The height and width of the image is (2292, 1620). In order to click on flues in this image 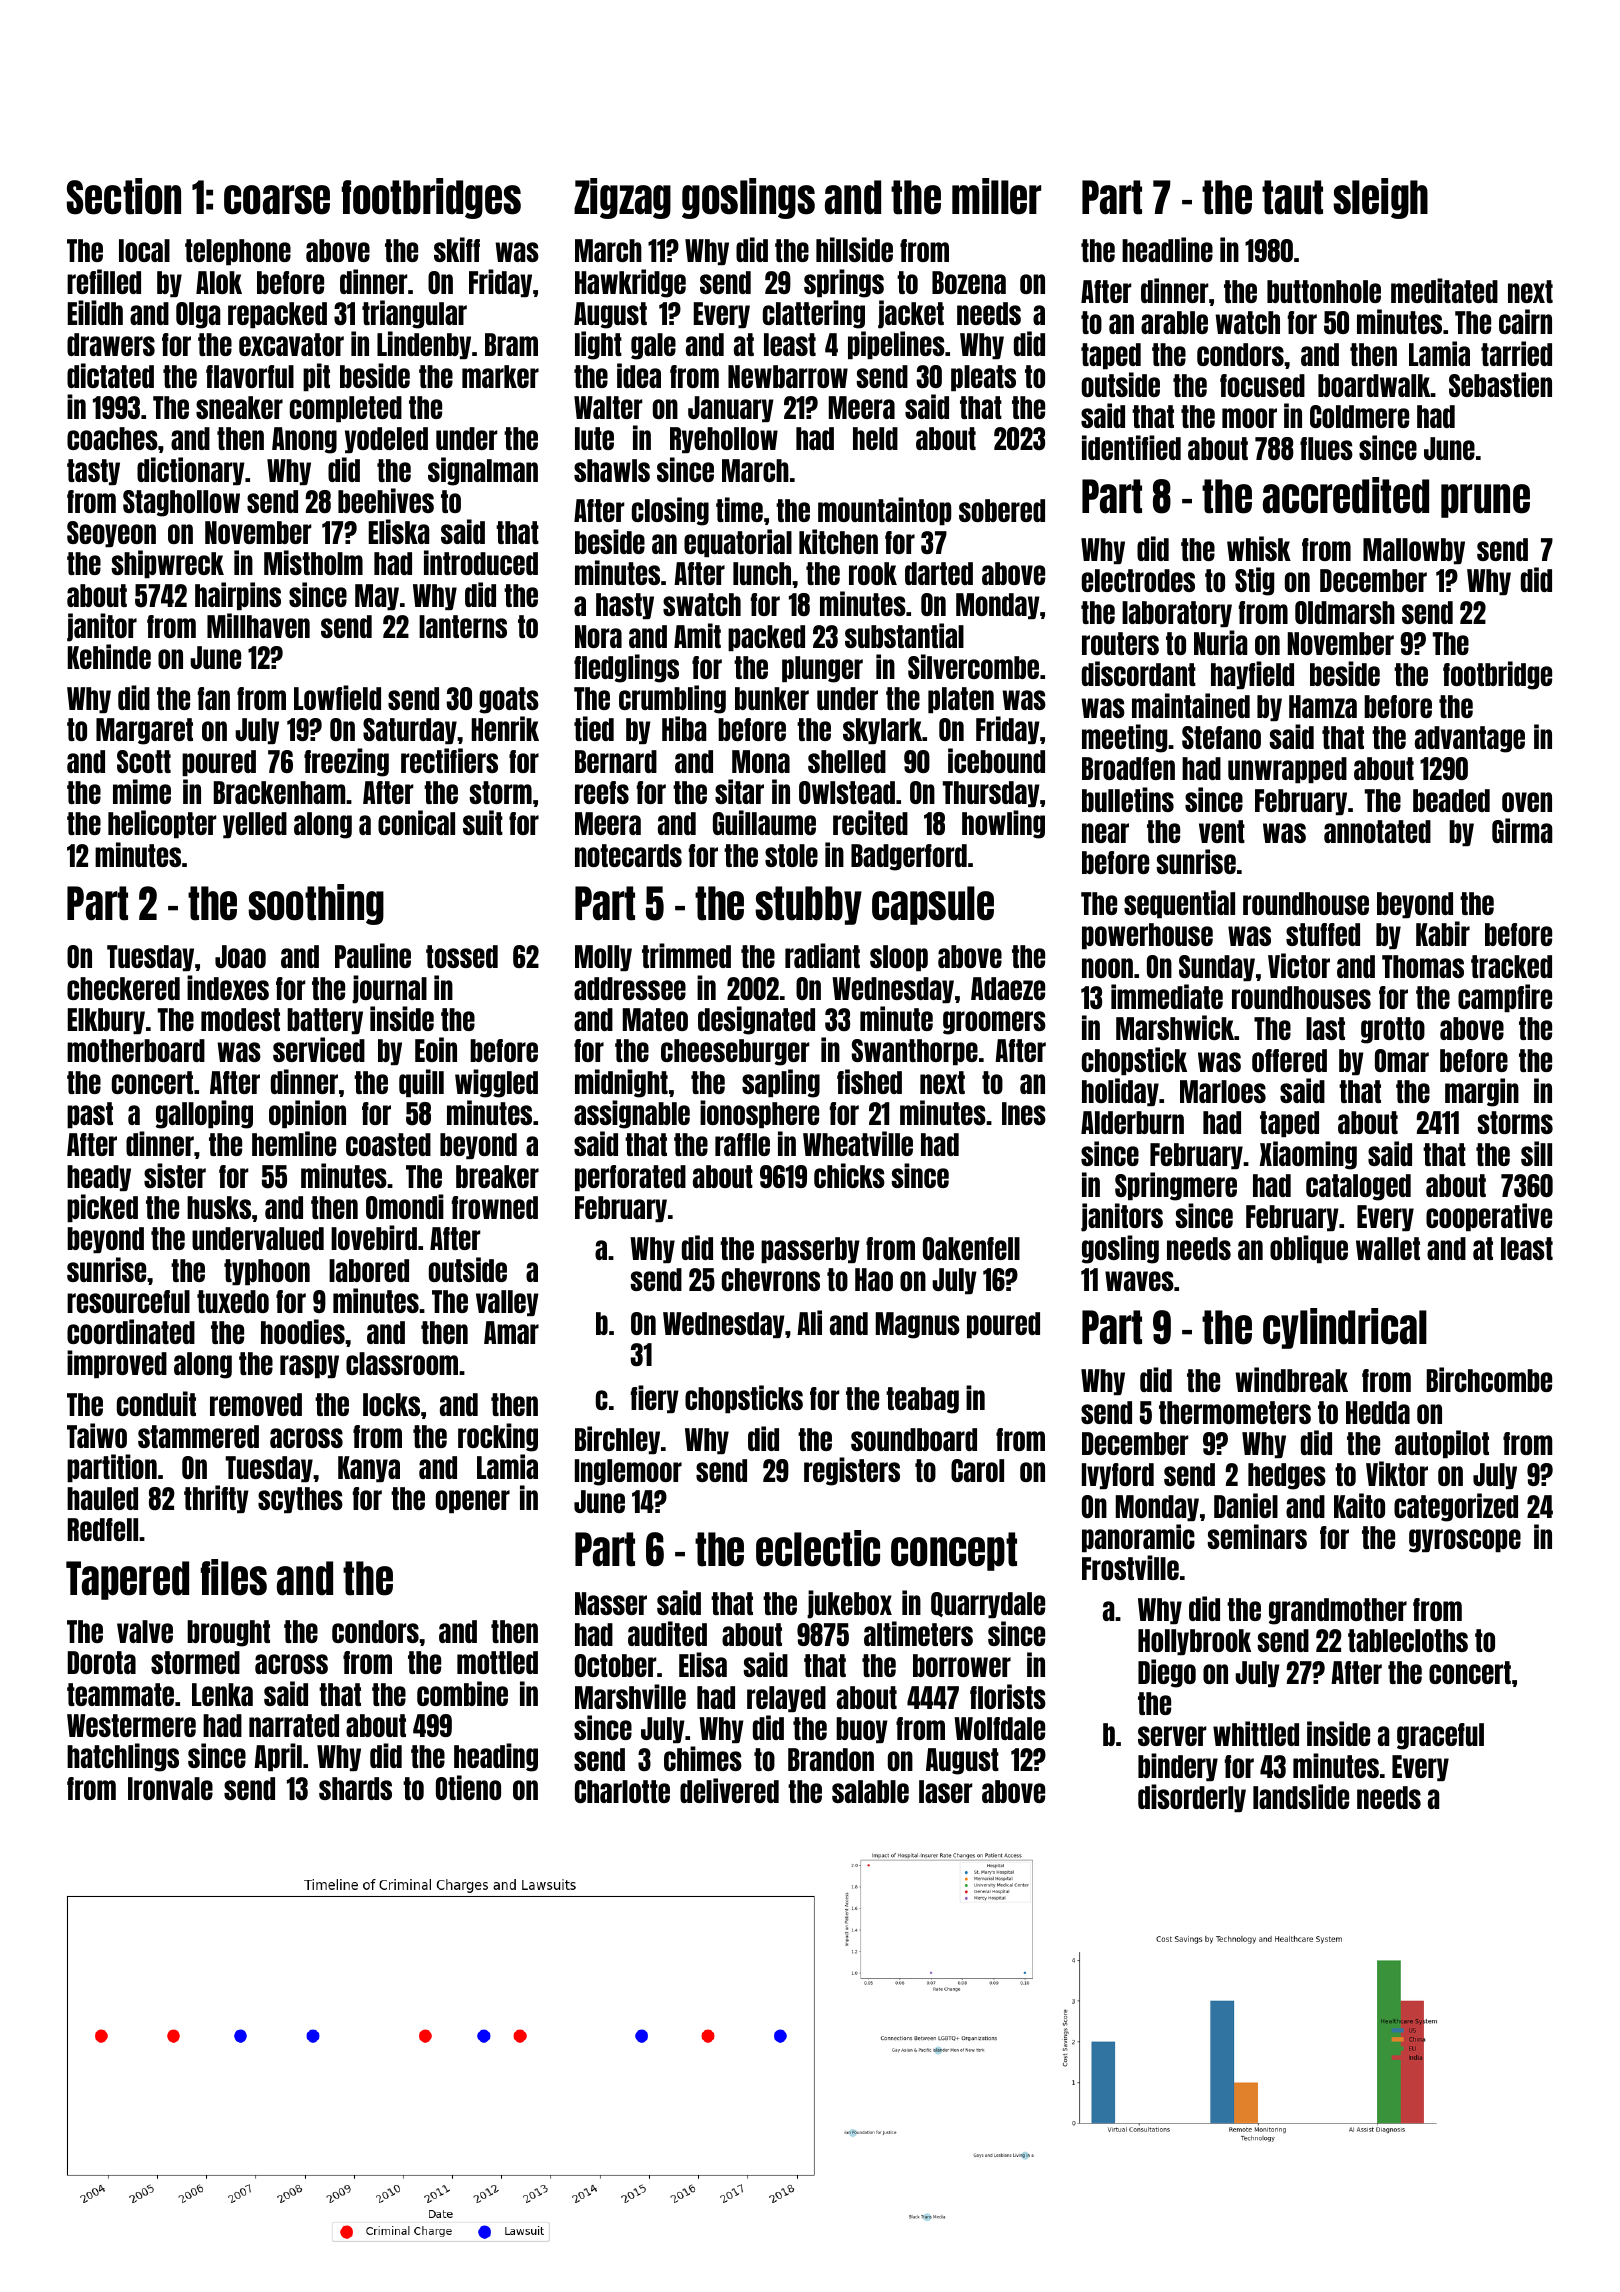, I will do `click(1326, 448)`.
